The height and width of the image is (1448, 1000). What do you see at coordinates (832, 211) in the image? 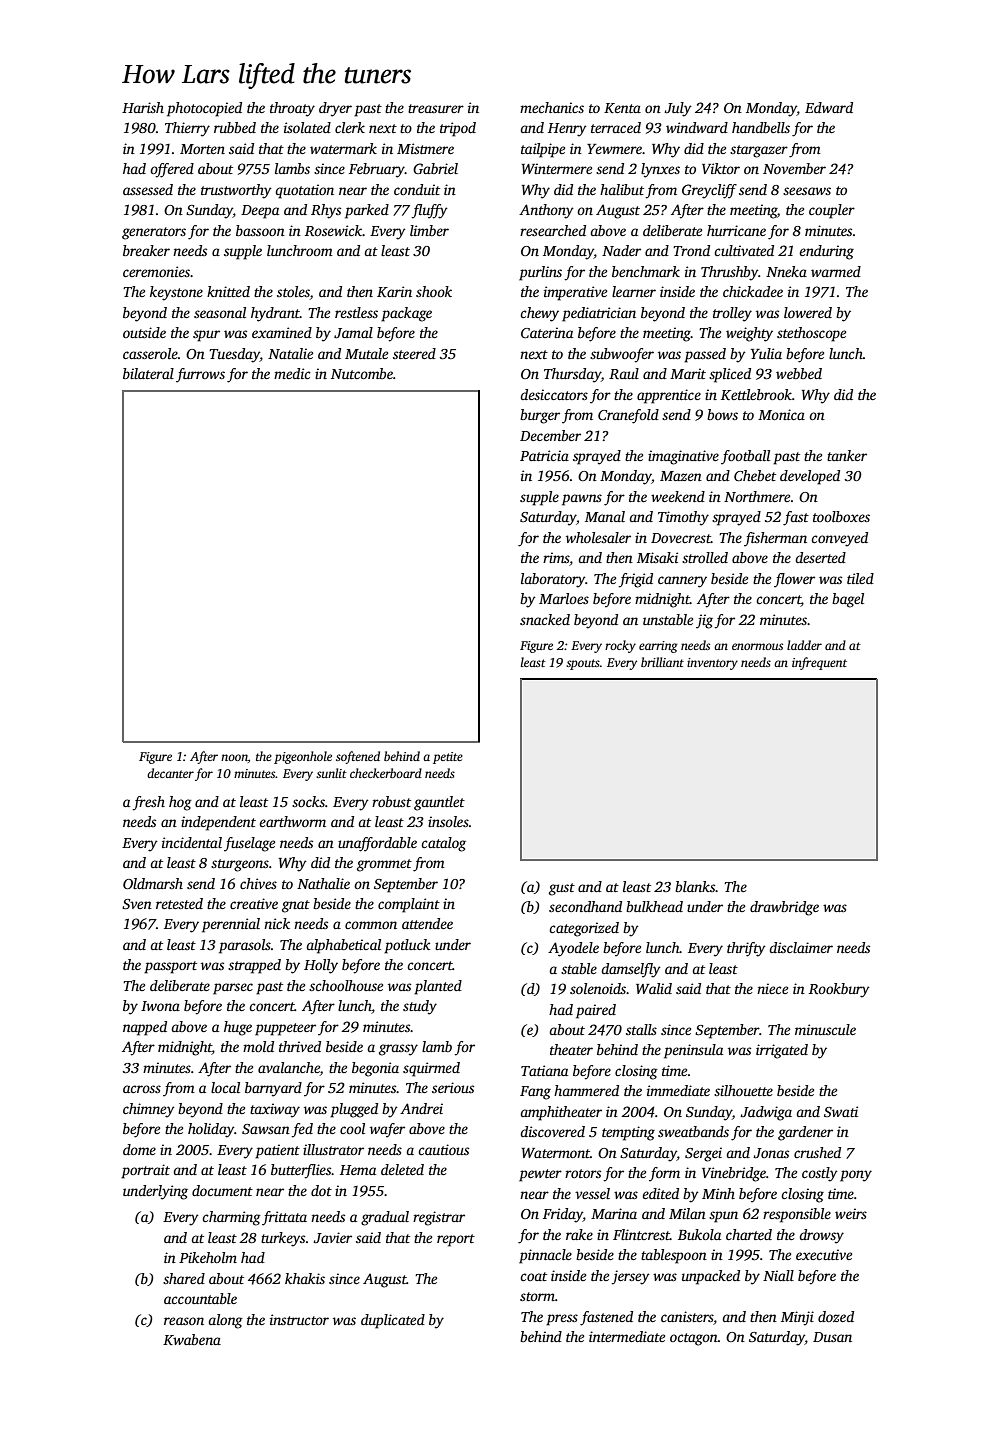
I see `coupler` at bounding box center [832, 211].
